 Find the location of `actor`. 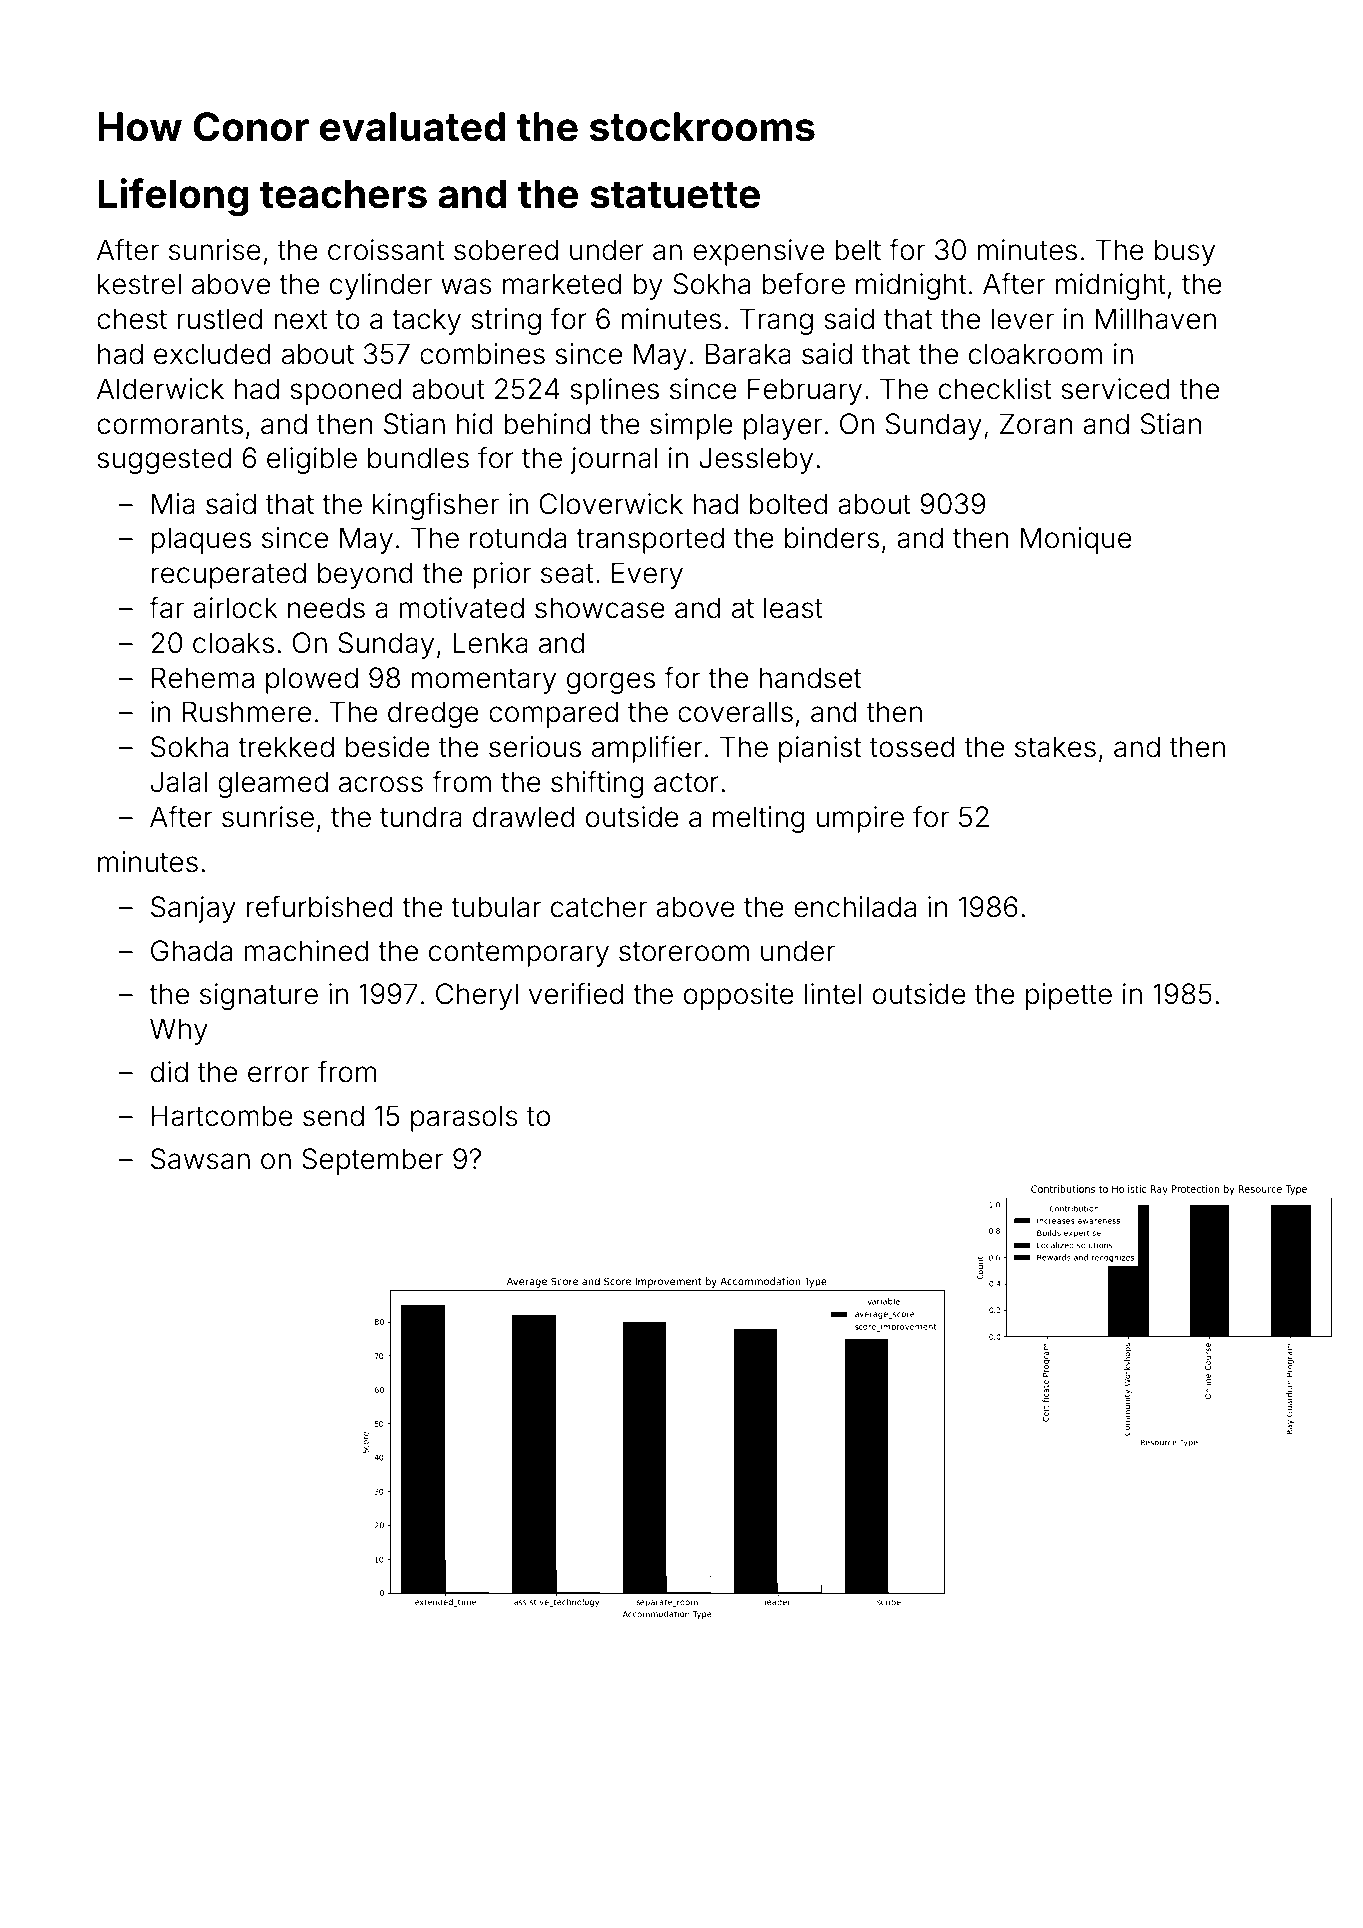

actor is located at coordinates (686, 783).
